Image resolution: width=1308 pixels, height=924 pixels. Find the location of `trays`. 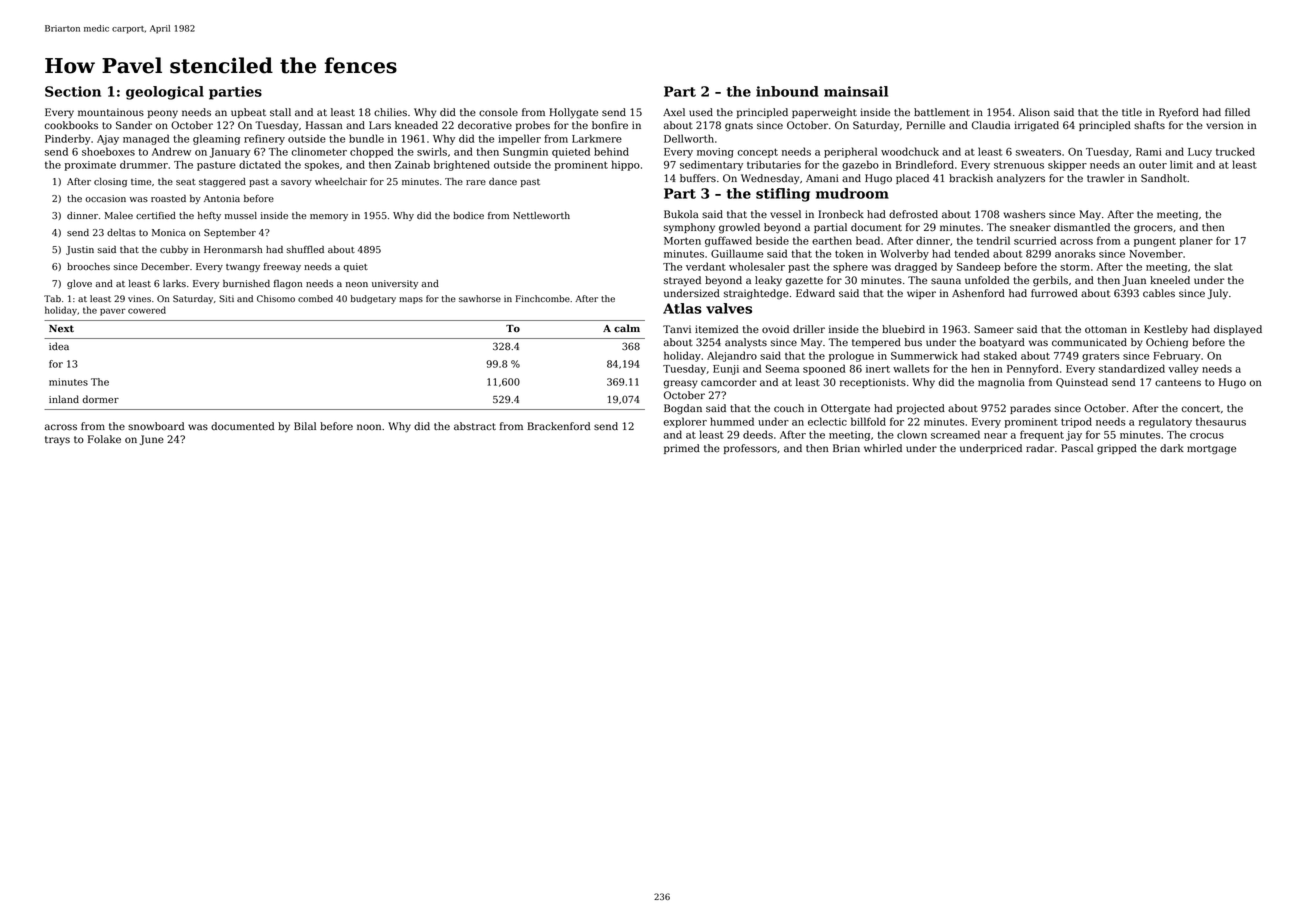

trays is located at coordinates (57, 441).
